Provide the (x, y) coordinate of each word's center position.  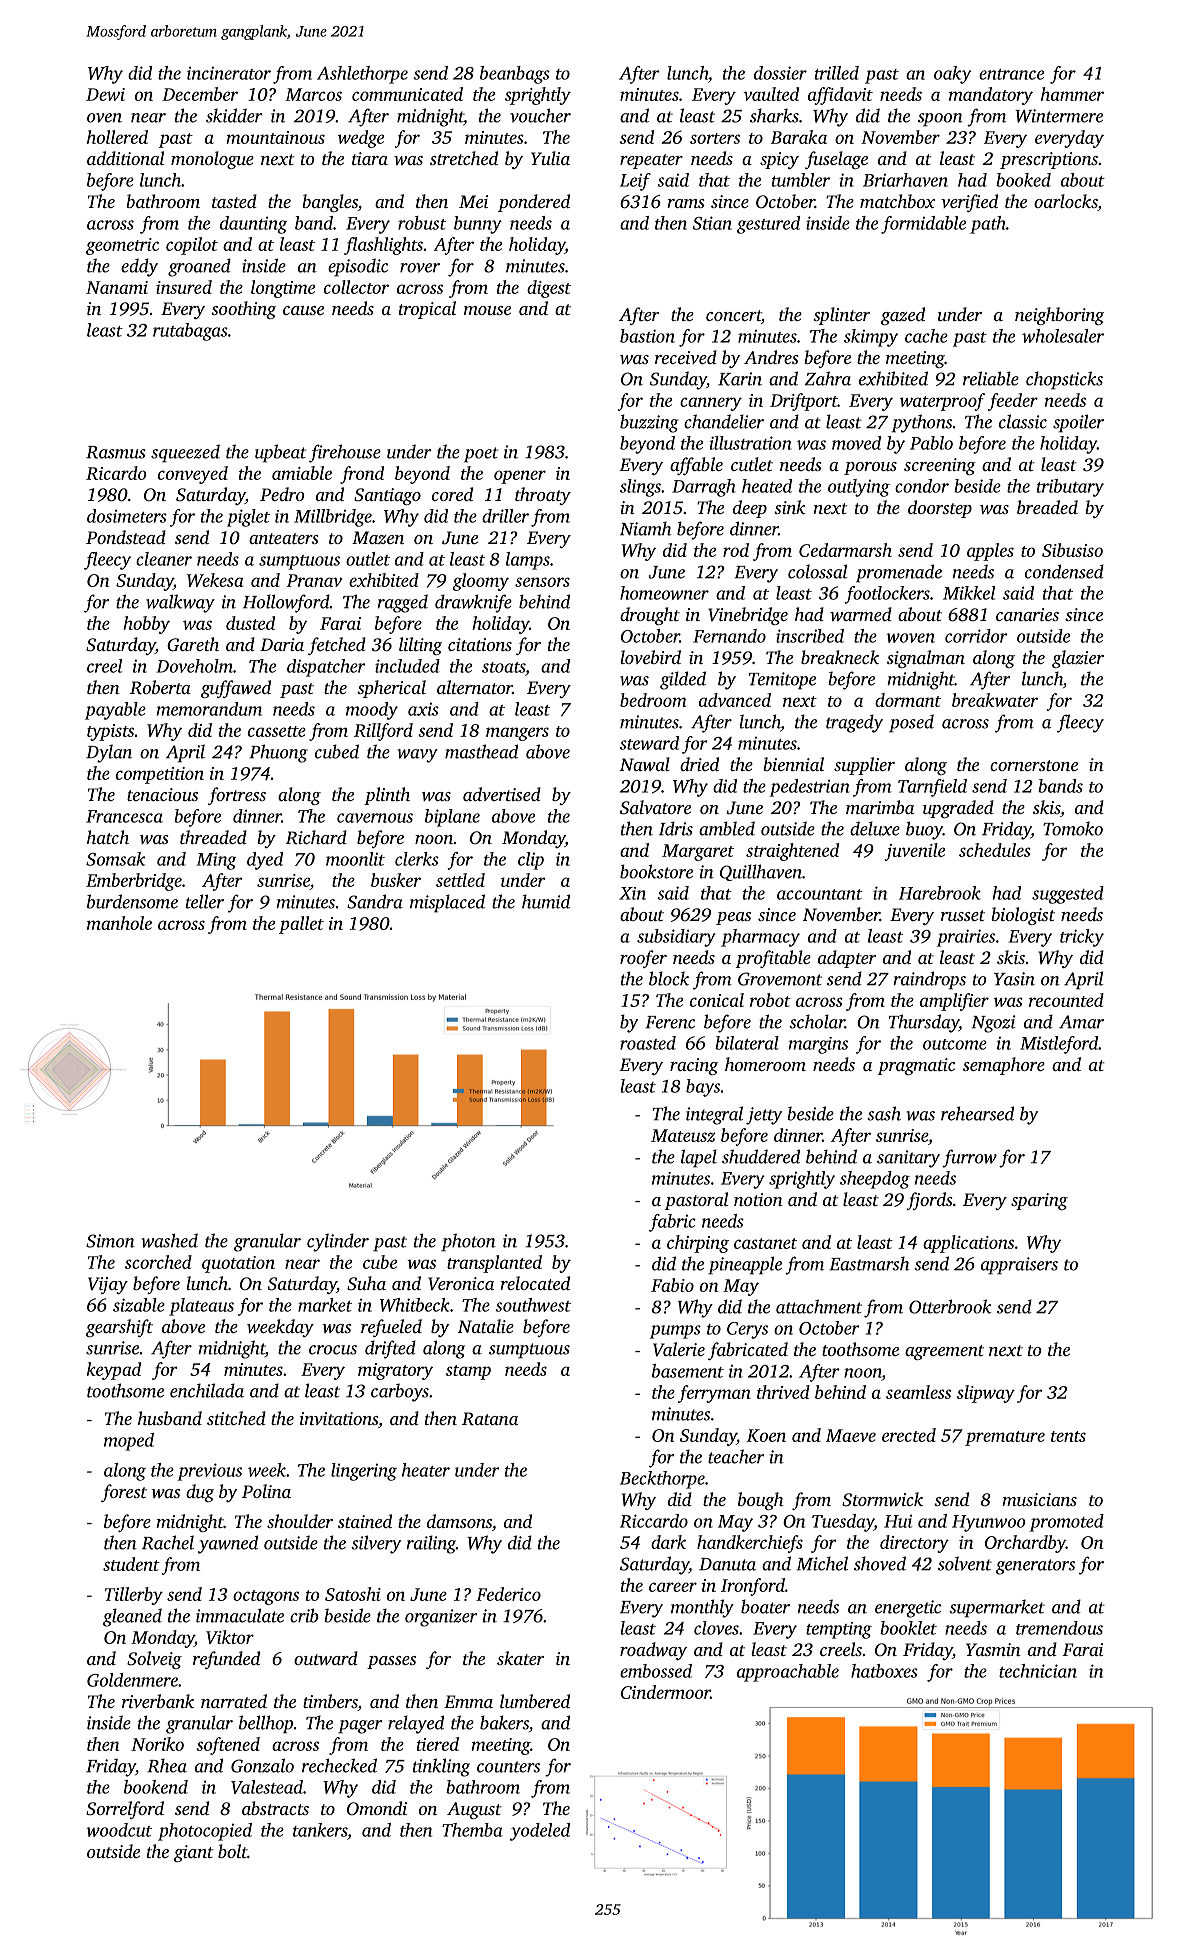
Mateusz (683, 1135)
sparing (1039, 1201)
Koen (766, 1435)
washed (169, 1240)
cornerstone (1034, 765)
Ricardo (116, 473)
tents (1068, 1436)
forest (124, 1493)
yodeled (540, 1832)
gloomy (480, 582)
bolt (232, 1851)
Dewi (105, 94)
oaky (952, 75)
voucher (540, 115)
